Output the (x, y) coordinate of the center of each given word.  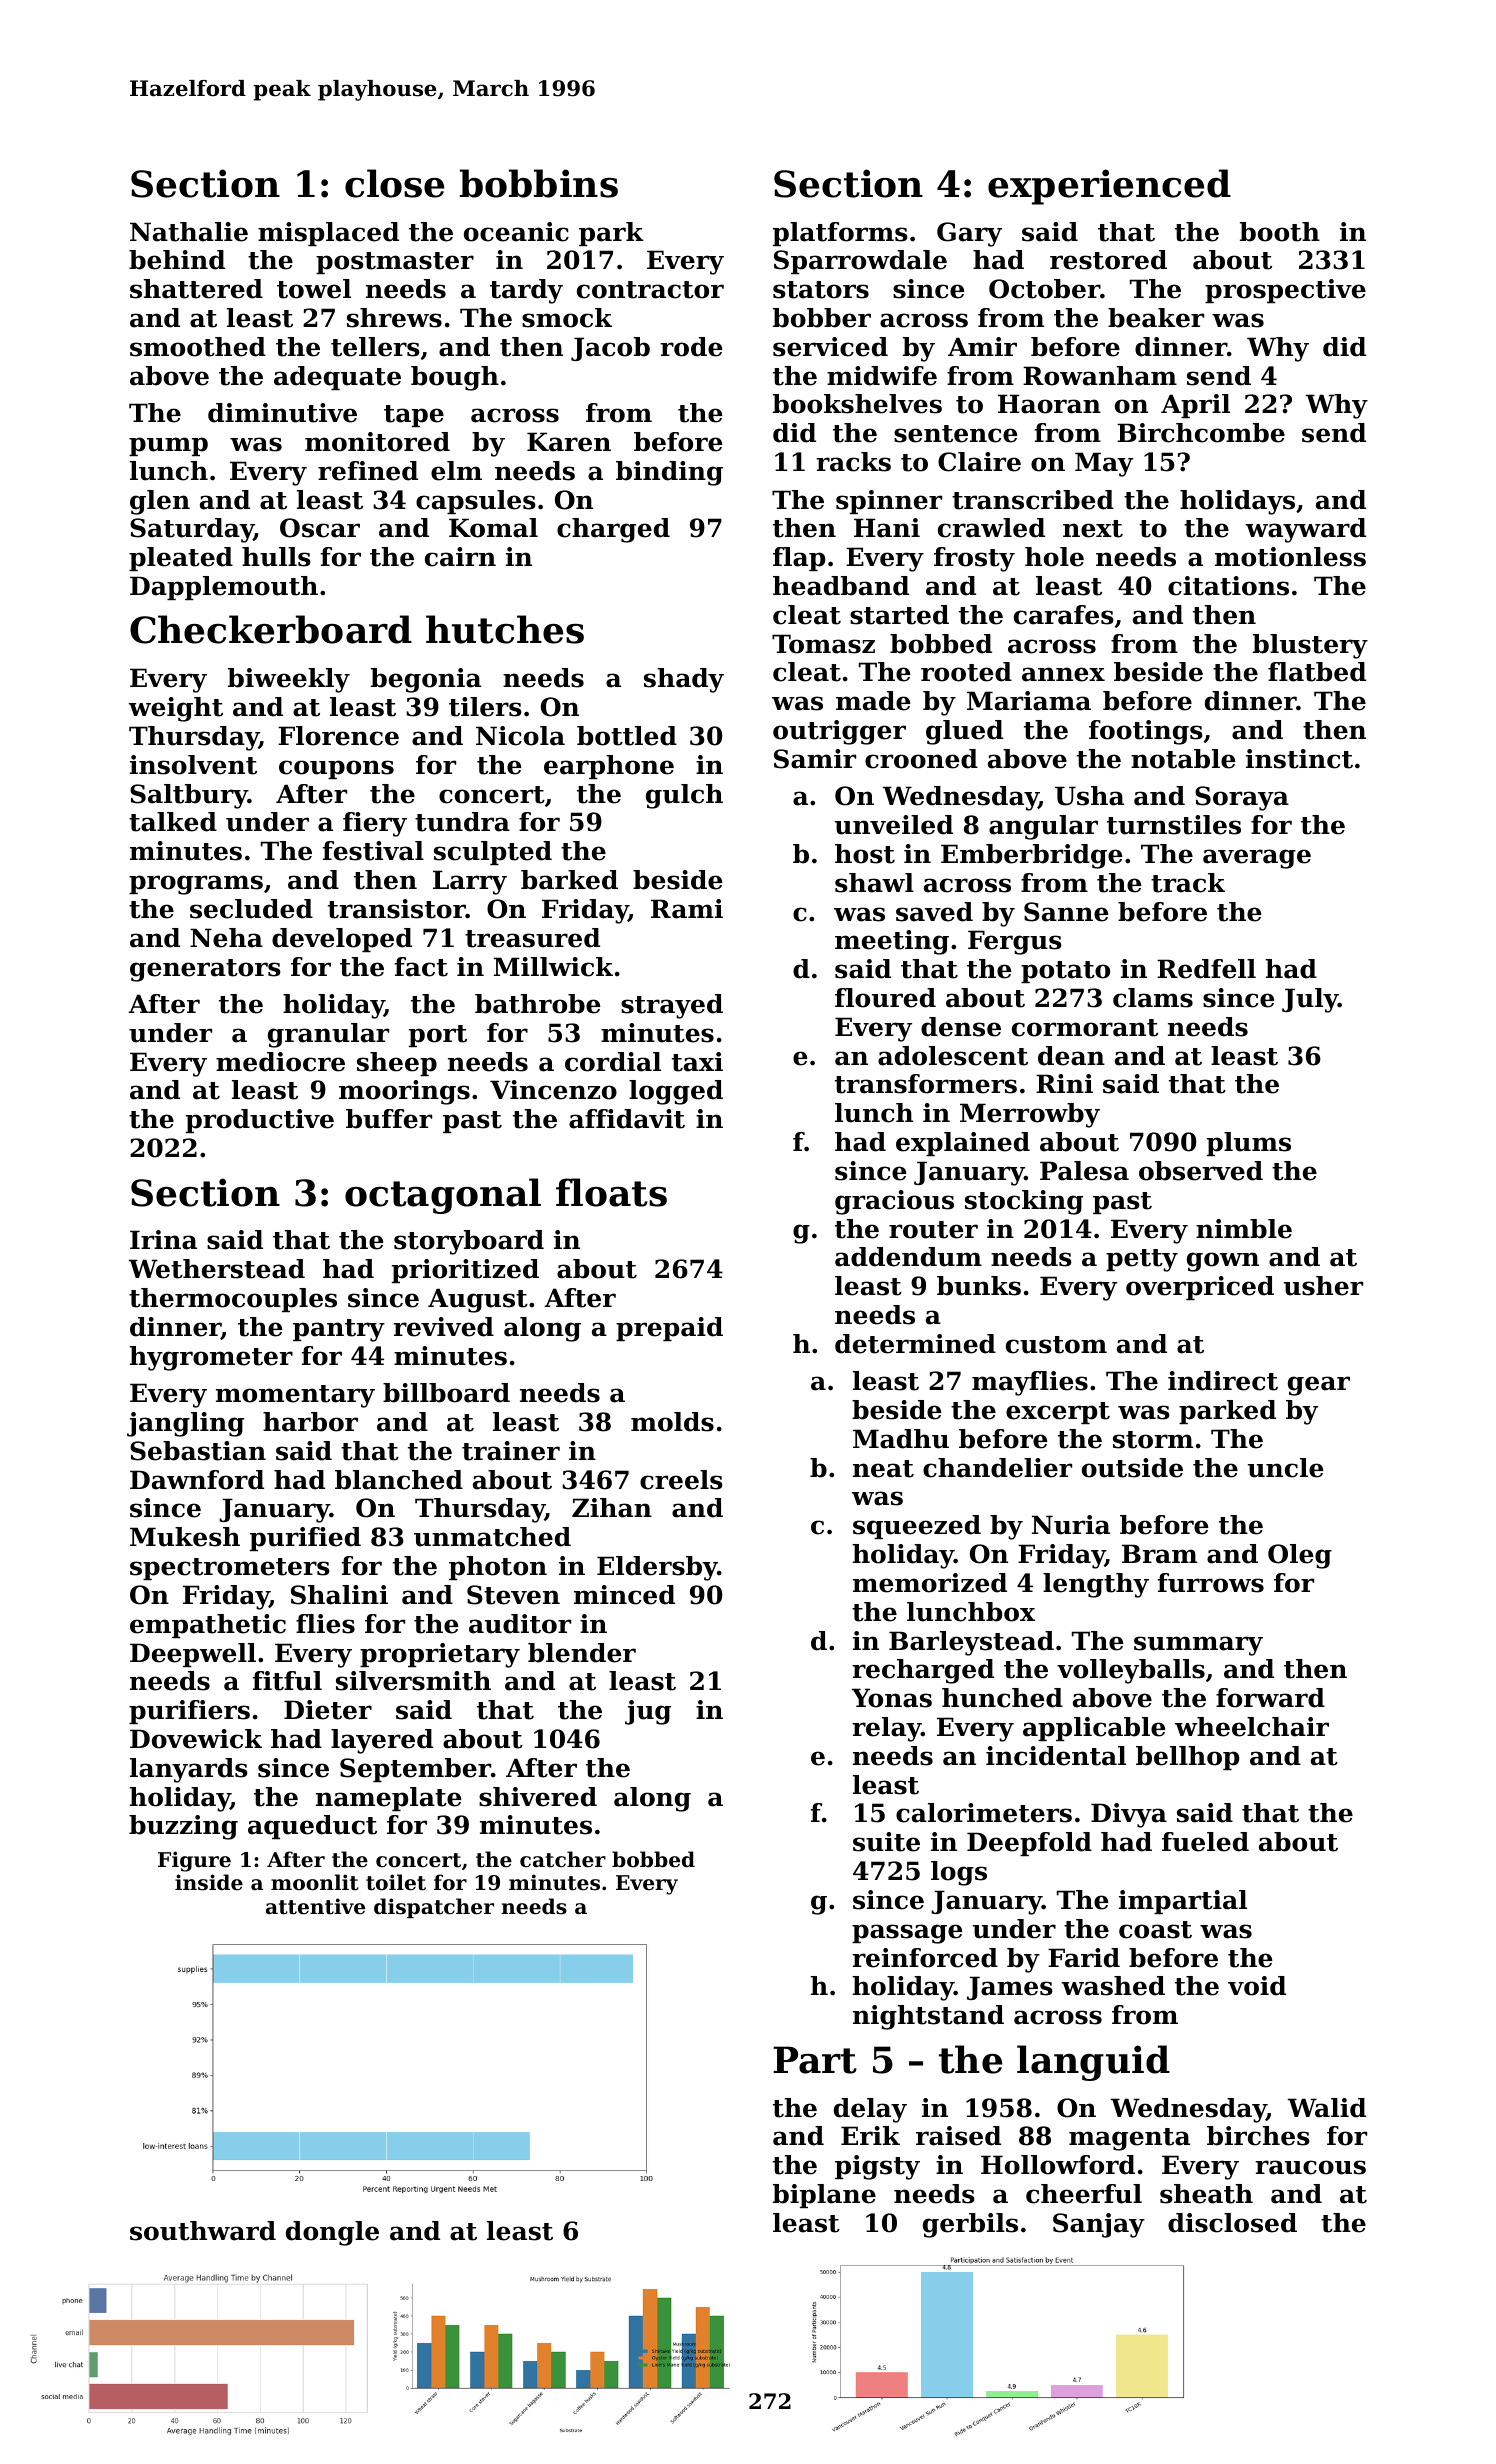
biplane (824, 2196)
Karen (569, 442)
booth (1280, 232)
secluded (251, 909)
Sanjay (1099, 2225)
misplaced (328, 234)
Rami (687, 909)
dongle (332, 2233)
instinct (1299, 759)
